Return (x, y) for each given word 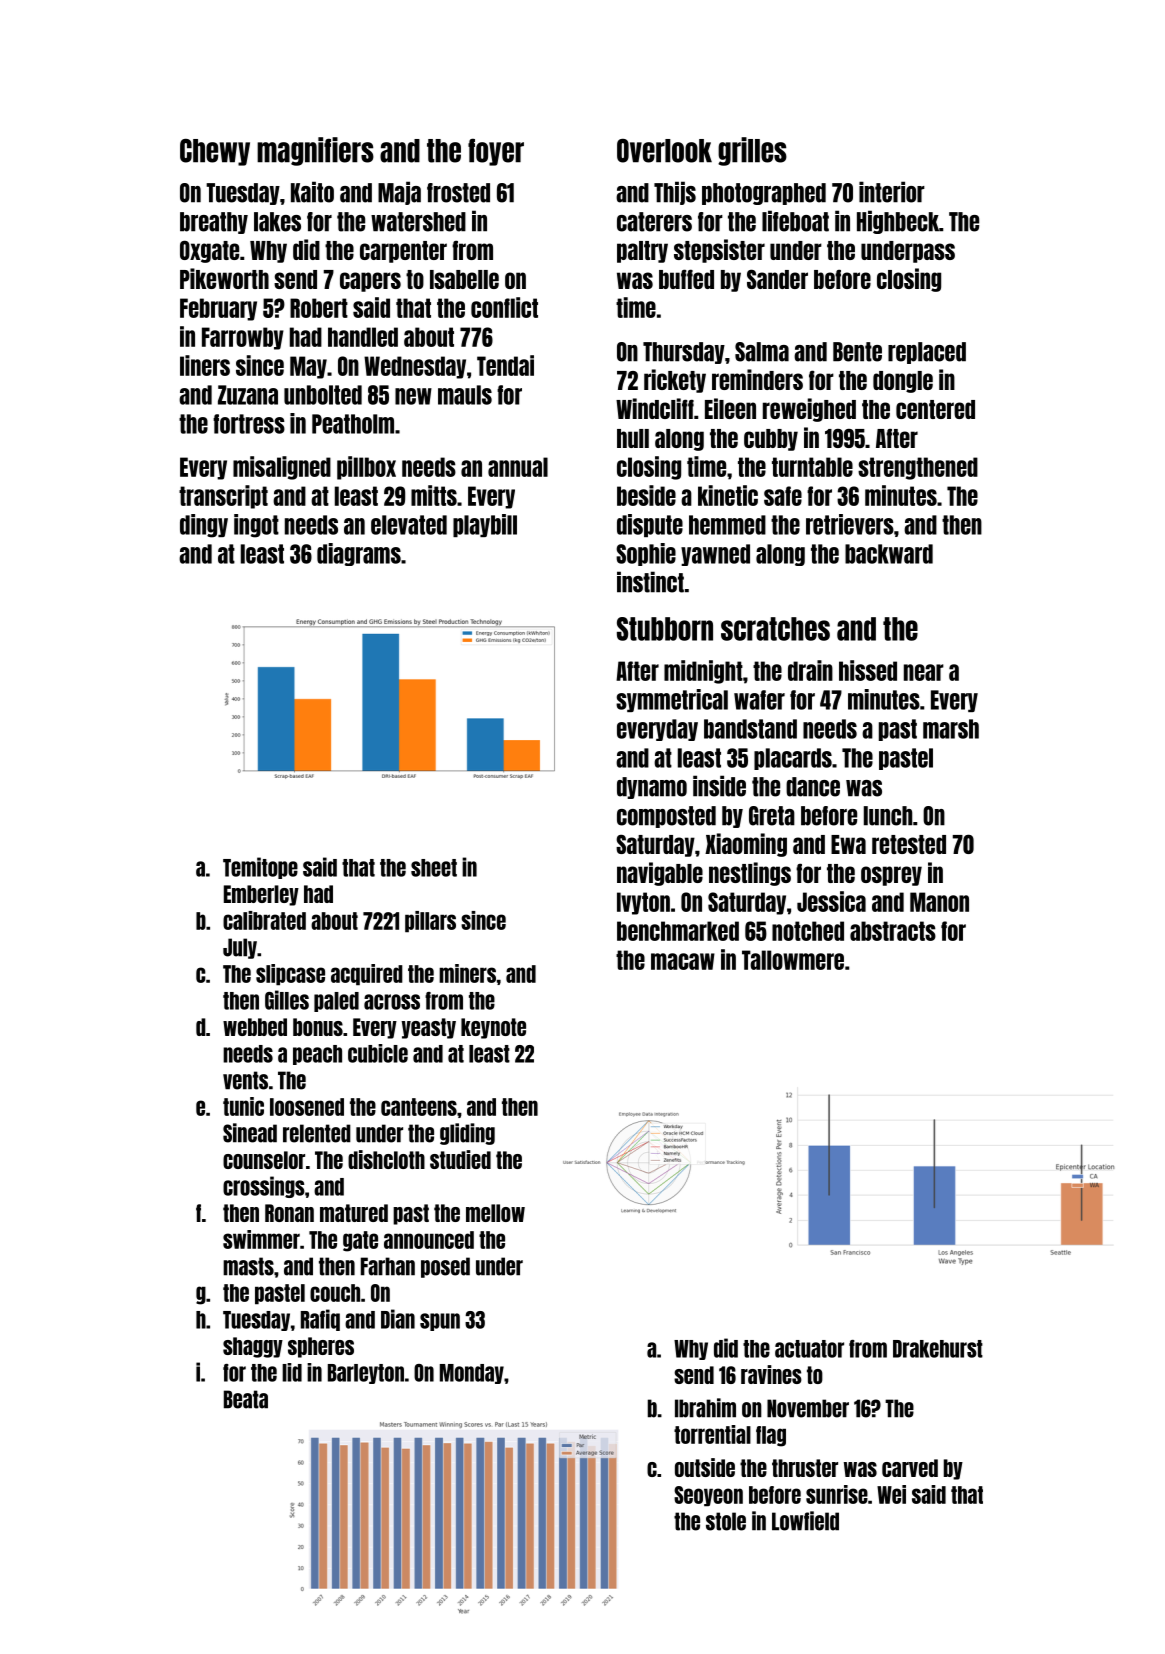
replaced (927, 353)
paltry (642, 252)
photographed (764, 194)
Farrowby (243, 338)
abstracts (893, 931)
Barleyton (366, 1374)
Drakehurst (938, 1349)
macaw (683, 961)
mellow (495, 1213)
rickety (675, 381)
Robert (319, 308)
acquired (367, 975)
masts (248, 1266)
